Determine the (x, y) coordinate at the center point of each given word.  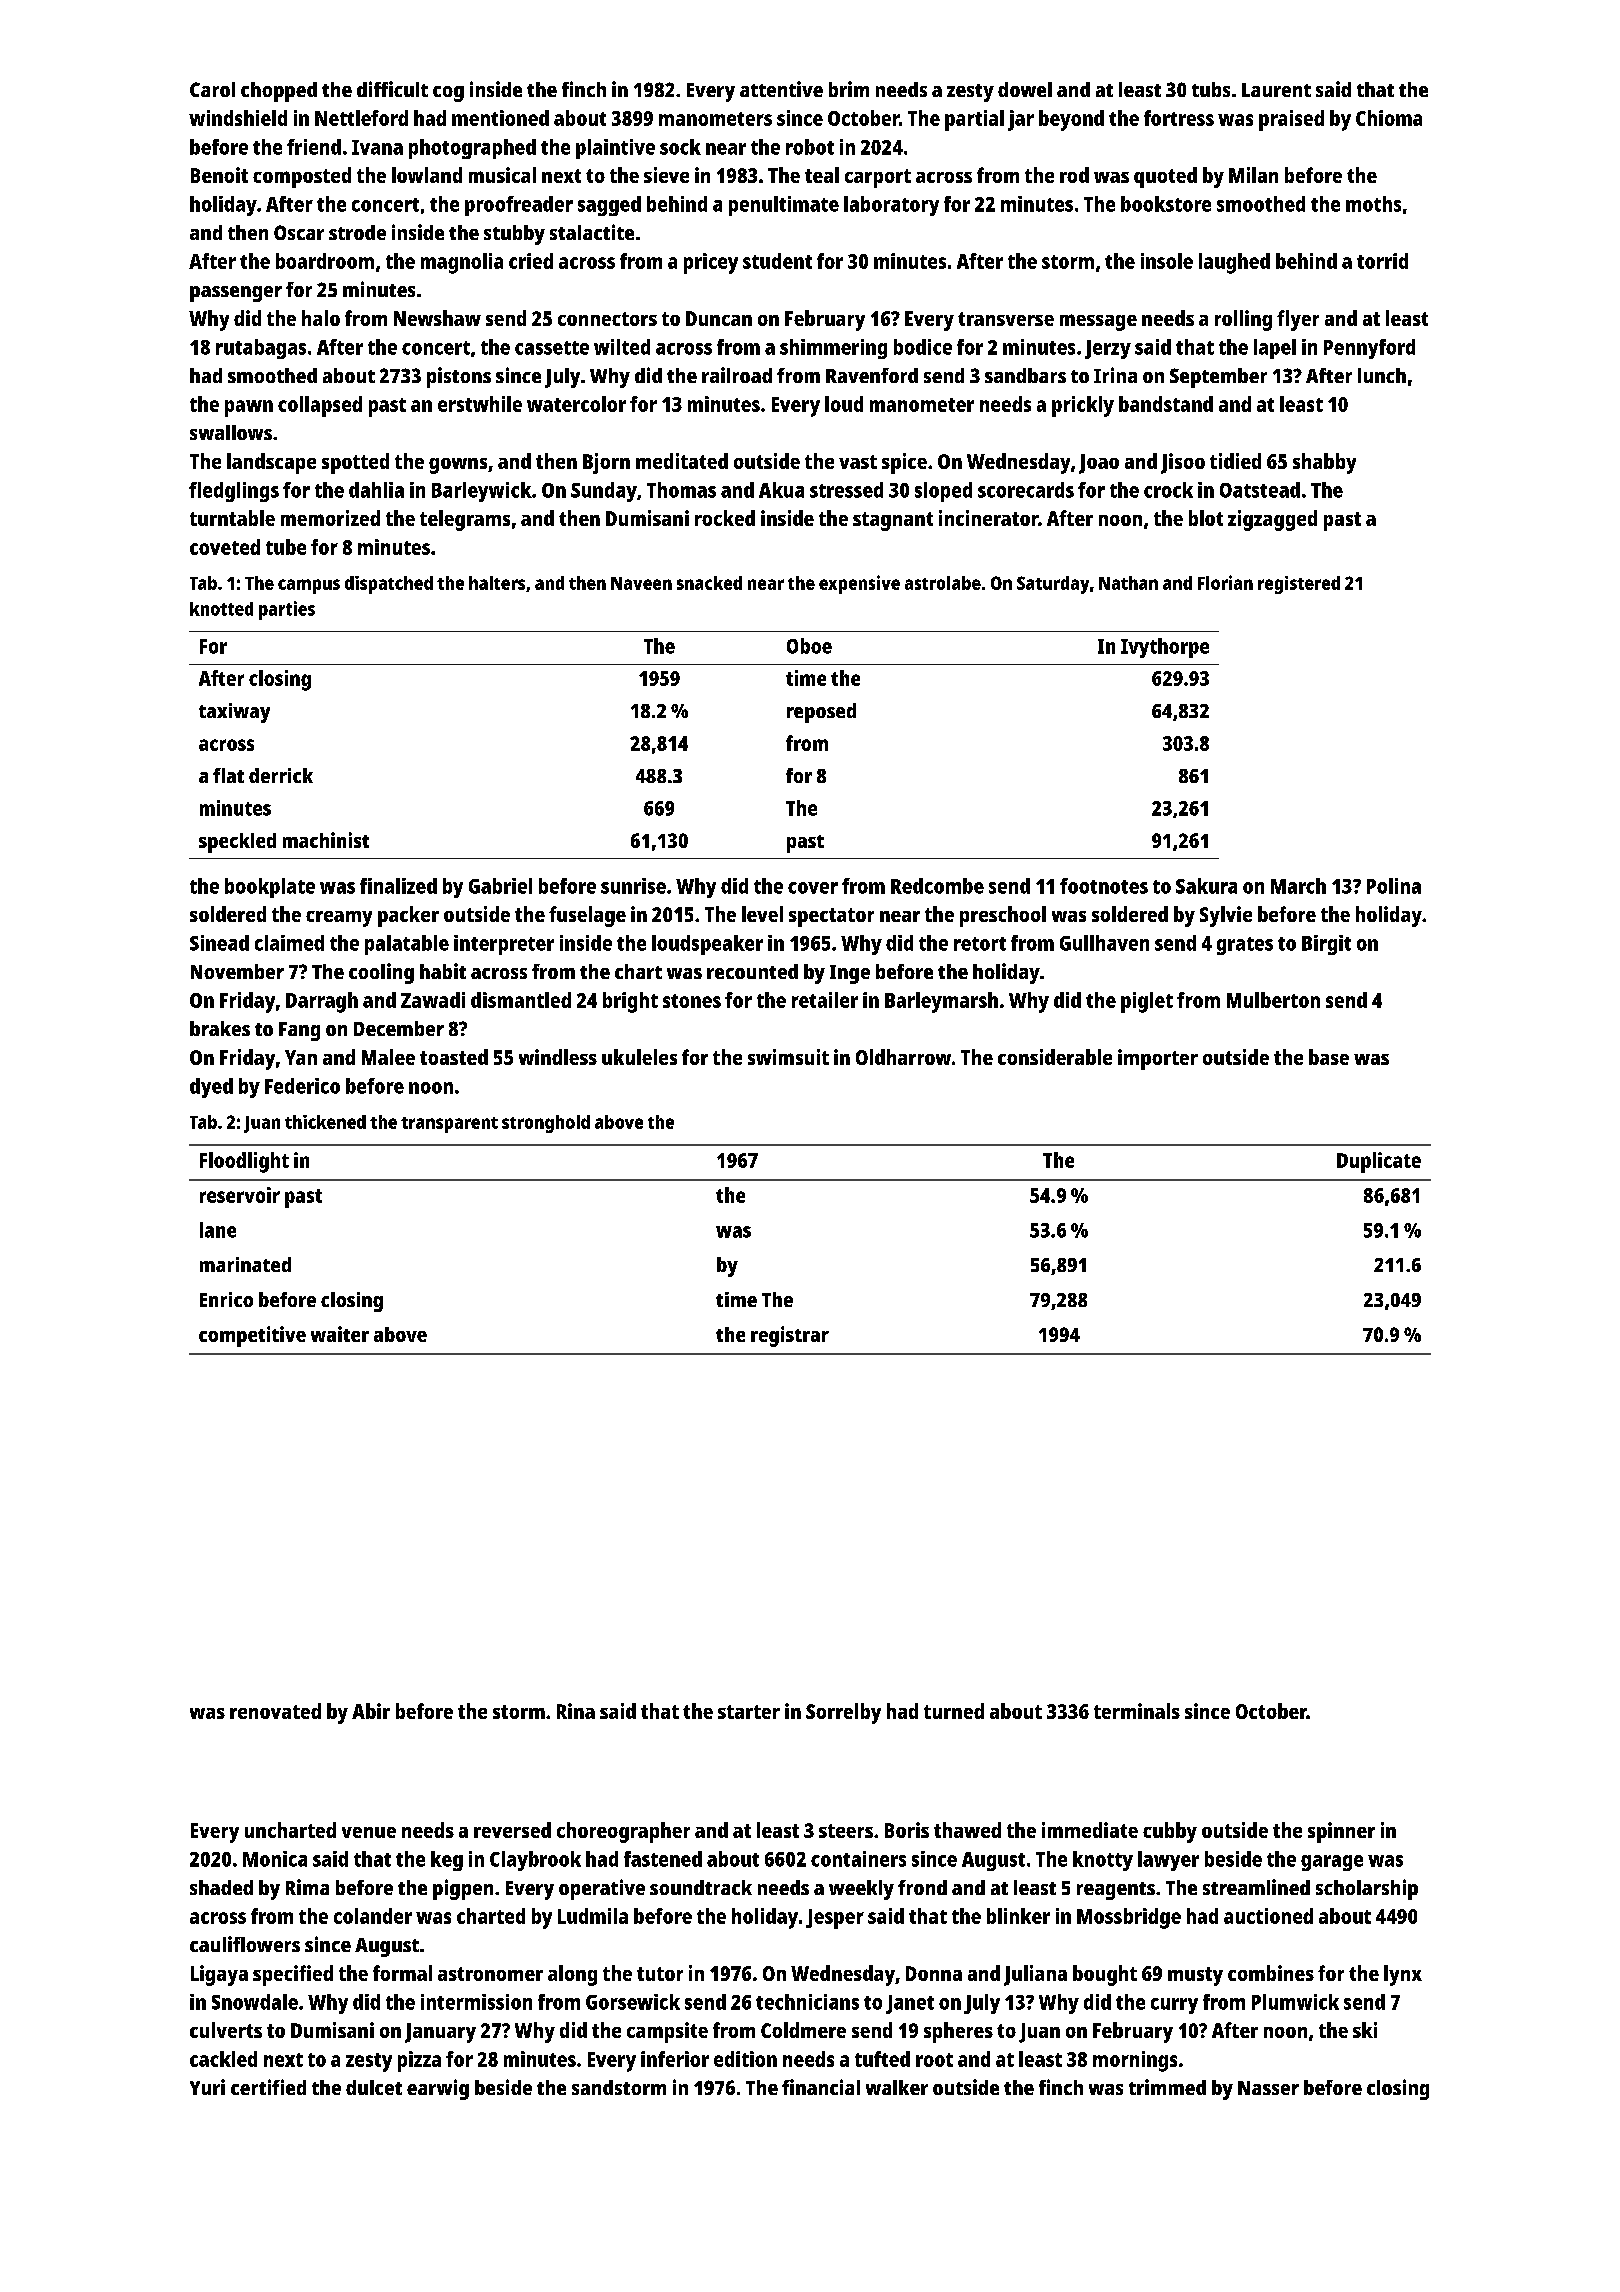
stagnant (893, 521)
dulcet (374, 2087)
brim (849, 89)
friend (314, 147)
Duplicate (1379, 1162)
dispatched (389, 585)
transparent (449, 1125)
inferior (675, 2059)
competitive (252, 1336)
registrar (790, 1336)
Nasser (1268, 2088)
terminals (1137, 1711)
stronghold (546, 1124)
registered (1299, 585)
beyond (1071, 120)
